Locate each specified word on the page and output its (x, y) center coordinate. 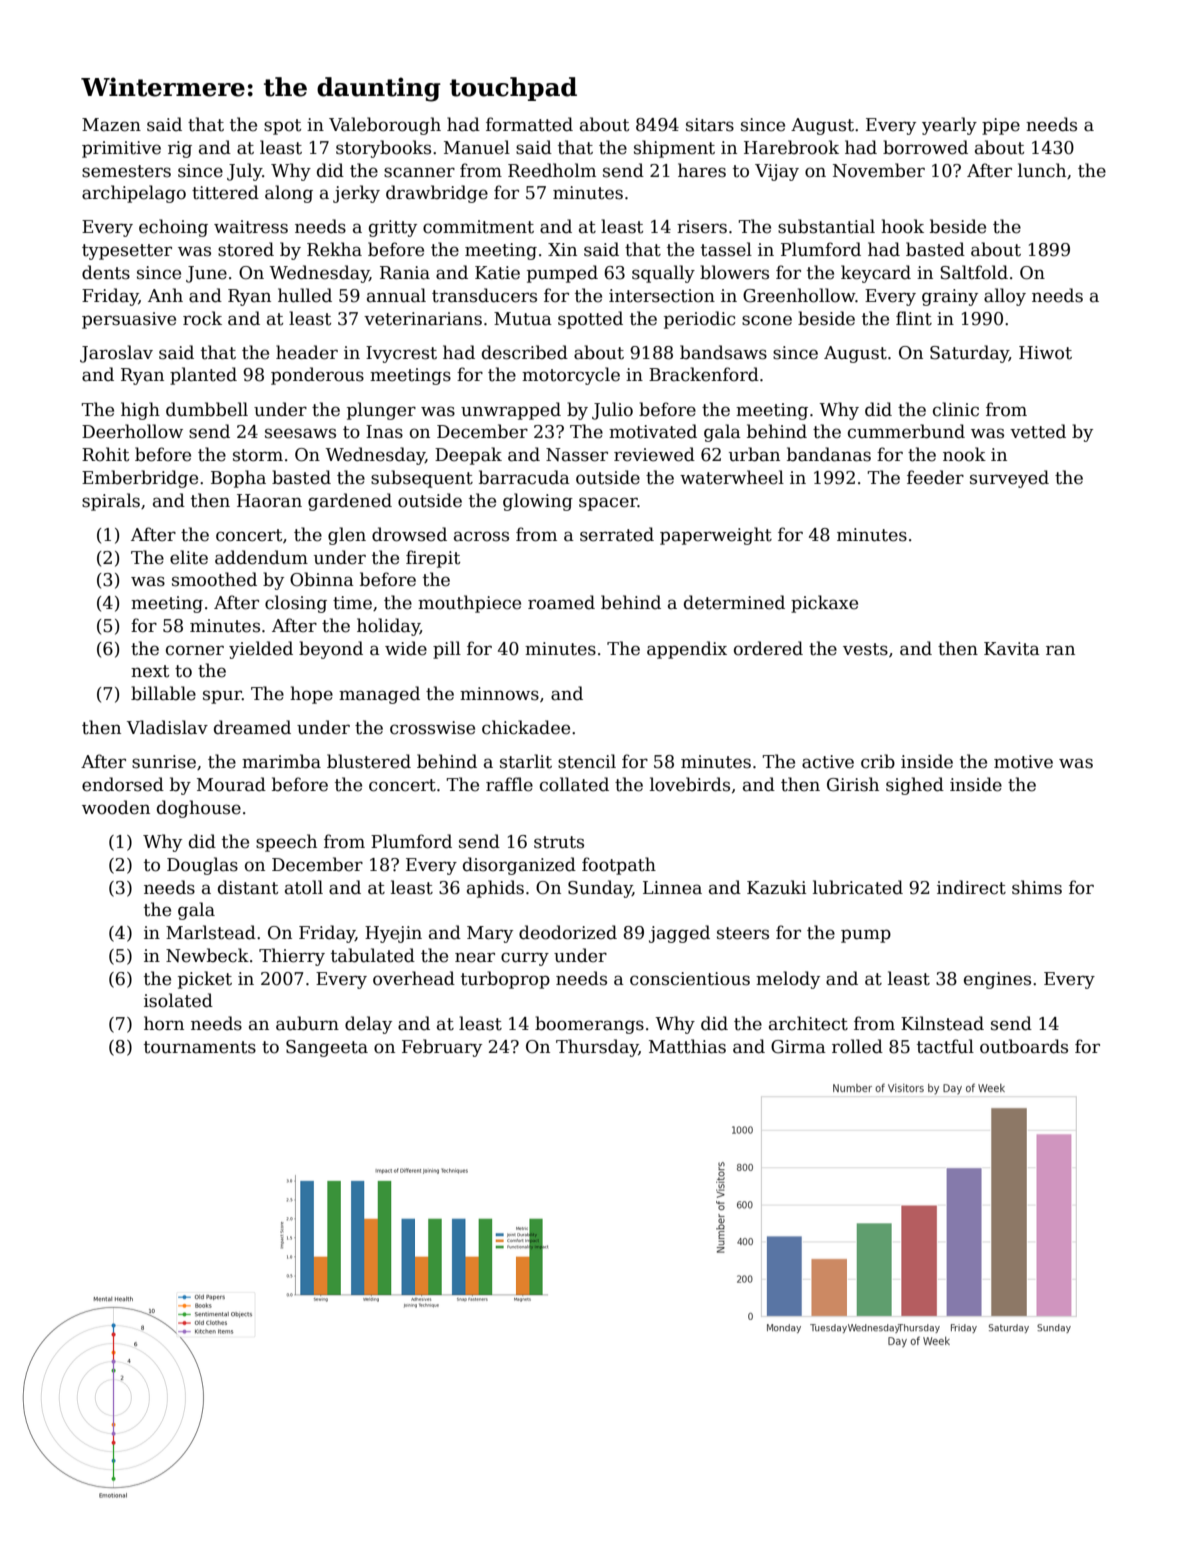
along (289, 194)
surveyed (1009, 479)
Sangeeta (327, 1048)
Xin (562, 249)
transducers (484, 295)
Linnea (672, 888)
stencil (587, 761)
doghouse (199, 809)
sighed (915, 786)
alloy (1005, 297)
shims (1037, 887)
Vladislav (167, 727)
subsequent (422, 479)
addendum (261, 557)
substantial (826, 226)
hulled (305, 295)
